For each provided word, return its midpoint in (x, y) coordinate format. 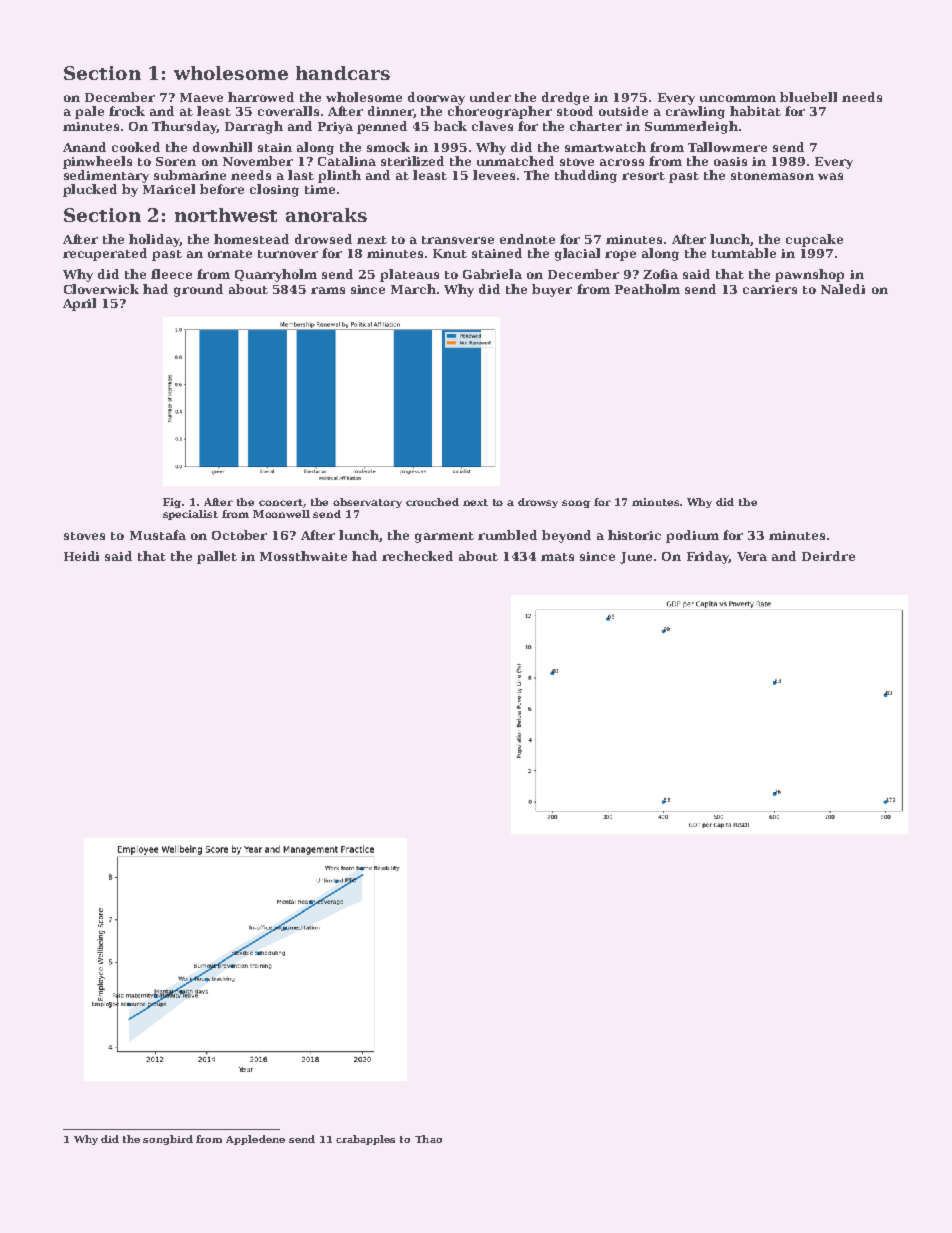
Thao (428, 1139)
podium (692, 536)
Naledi (843, 289)
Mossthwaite (303, 556)
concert (281, 503)
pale (89, 112)
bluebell (808, 97)
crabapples (365, 1140)
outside (623, 111)
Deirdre (828, 556)
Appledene (255, 1140)
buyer (552, 290)
